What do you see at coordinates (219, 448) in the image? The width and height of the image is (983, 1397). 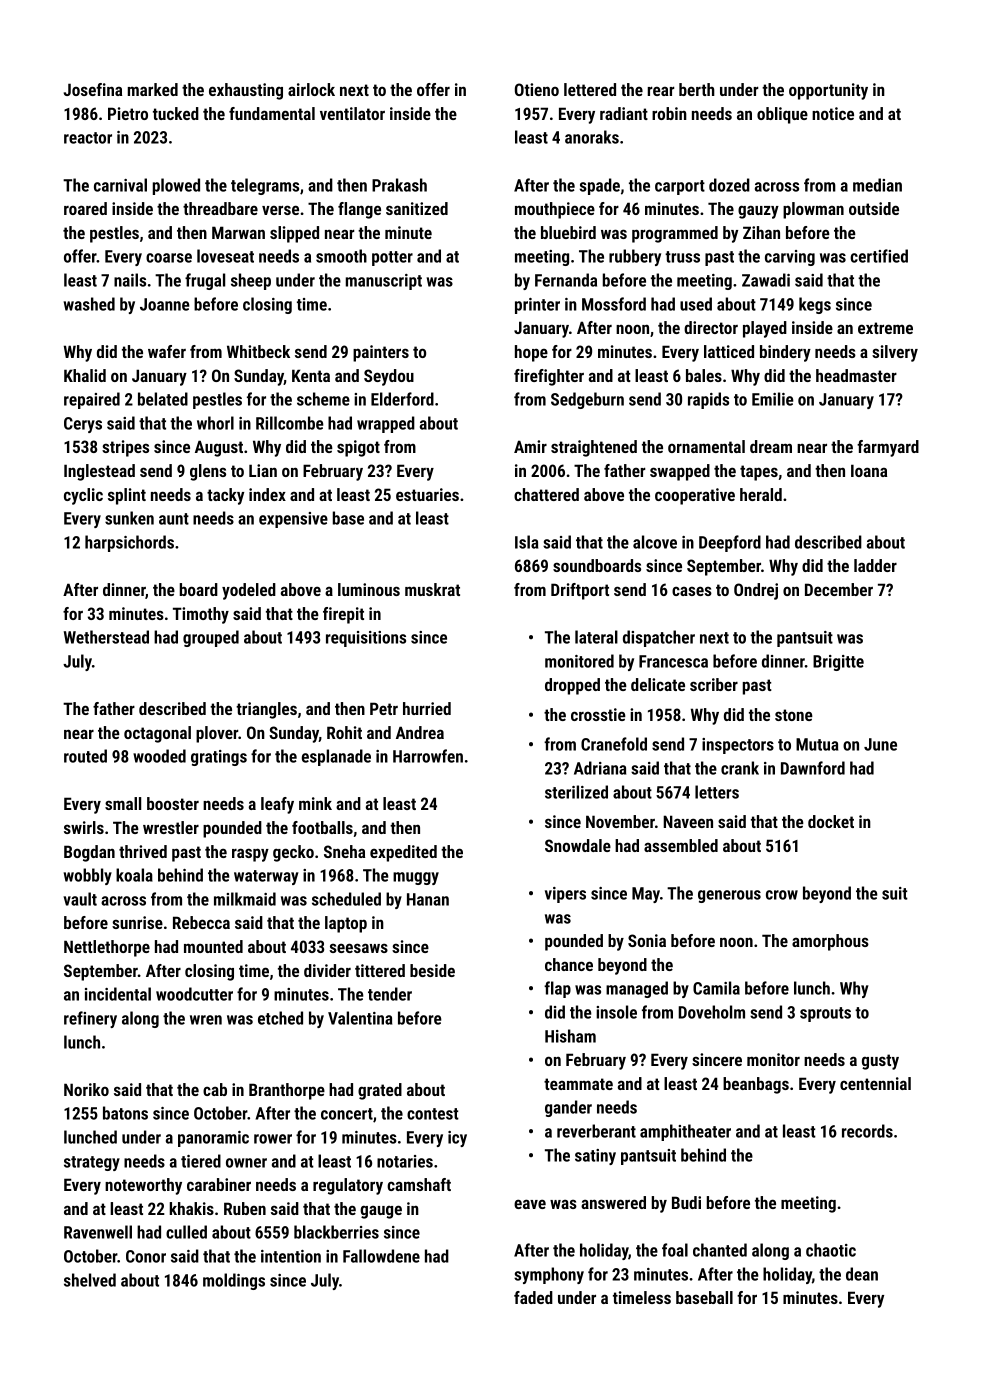 I see `August` at bounding box center [219, 448].
